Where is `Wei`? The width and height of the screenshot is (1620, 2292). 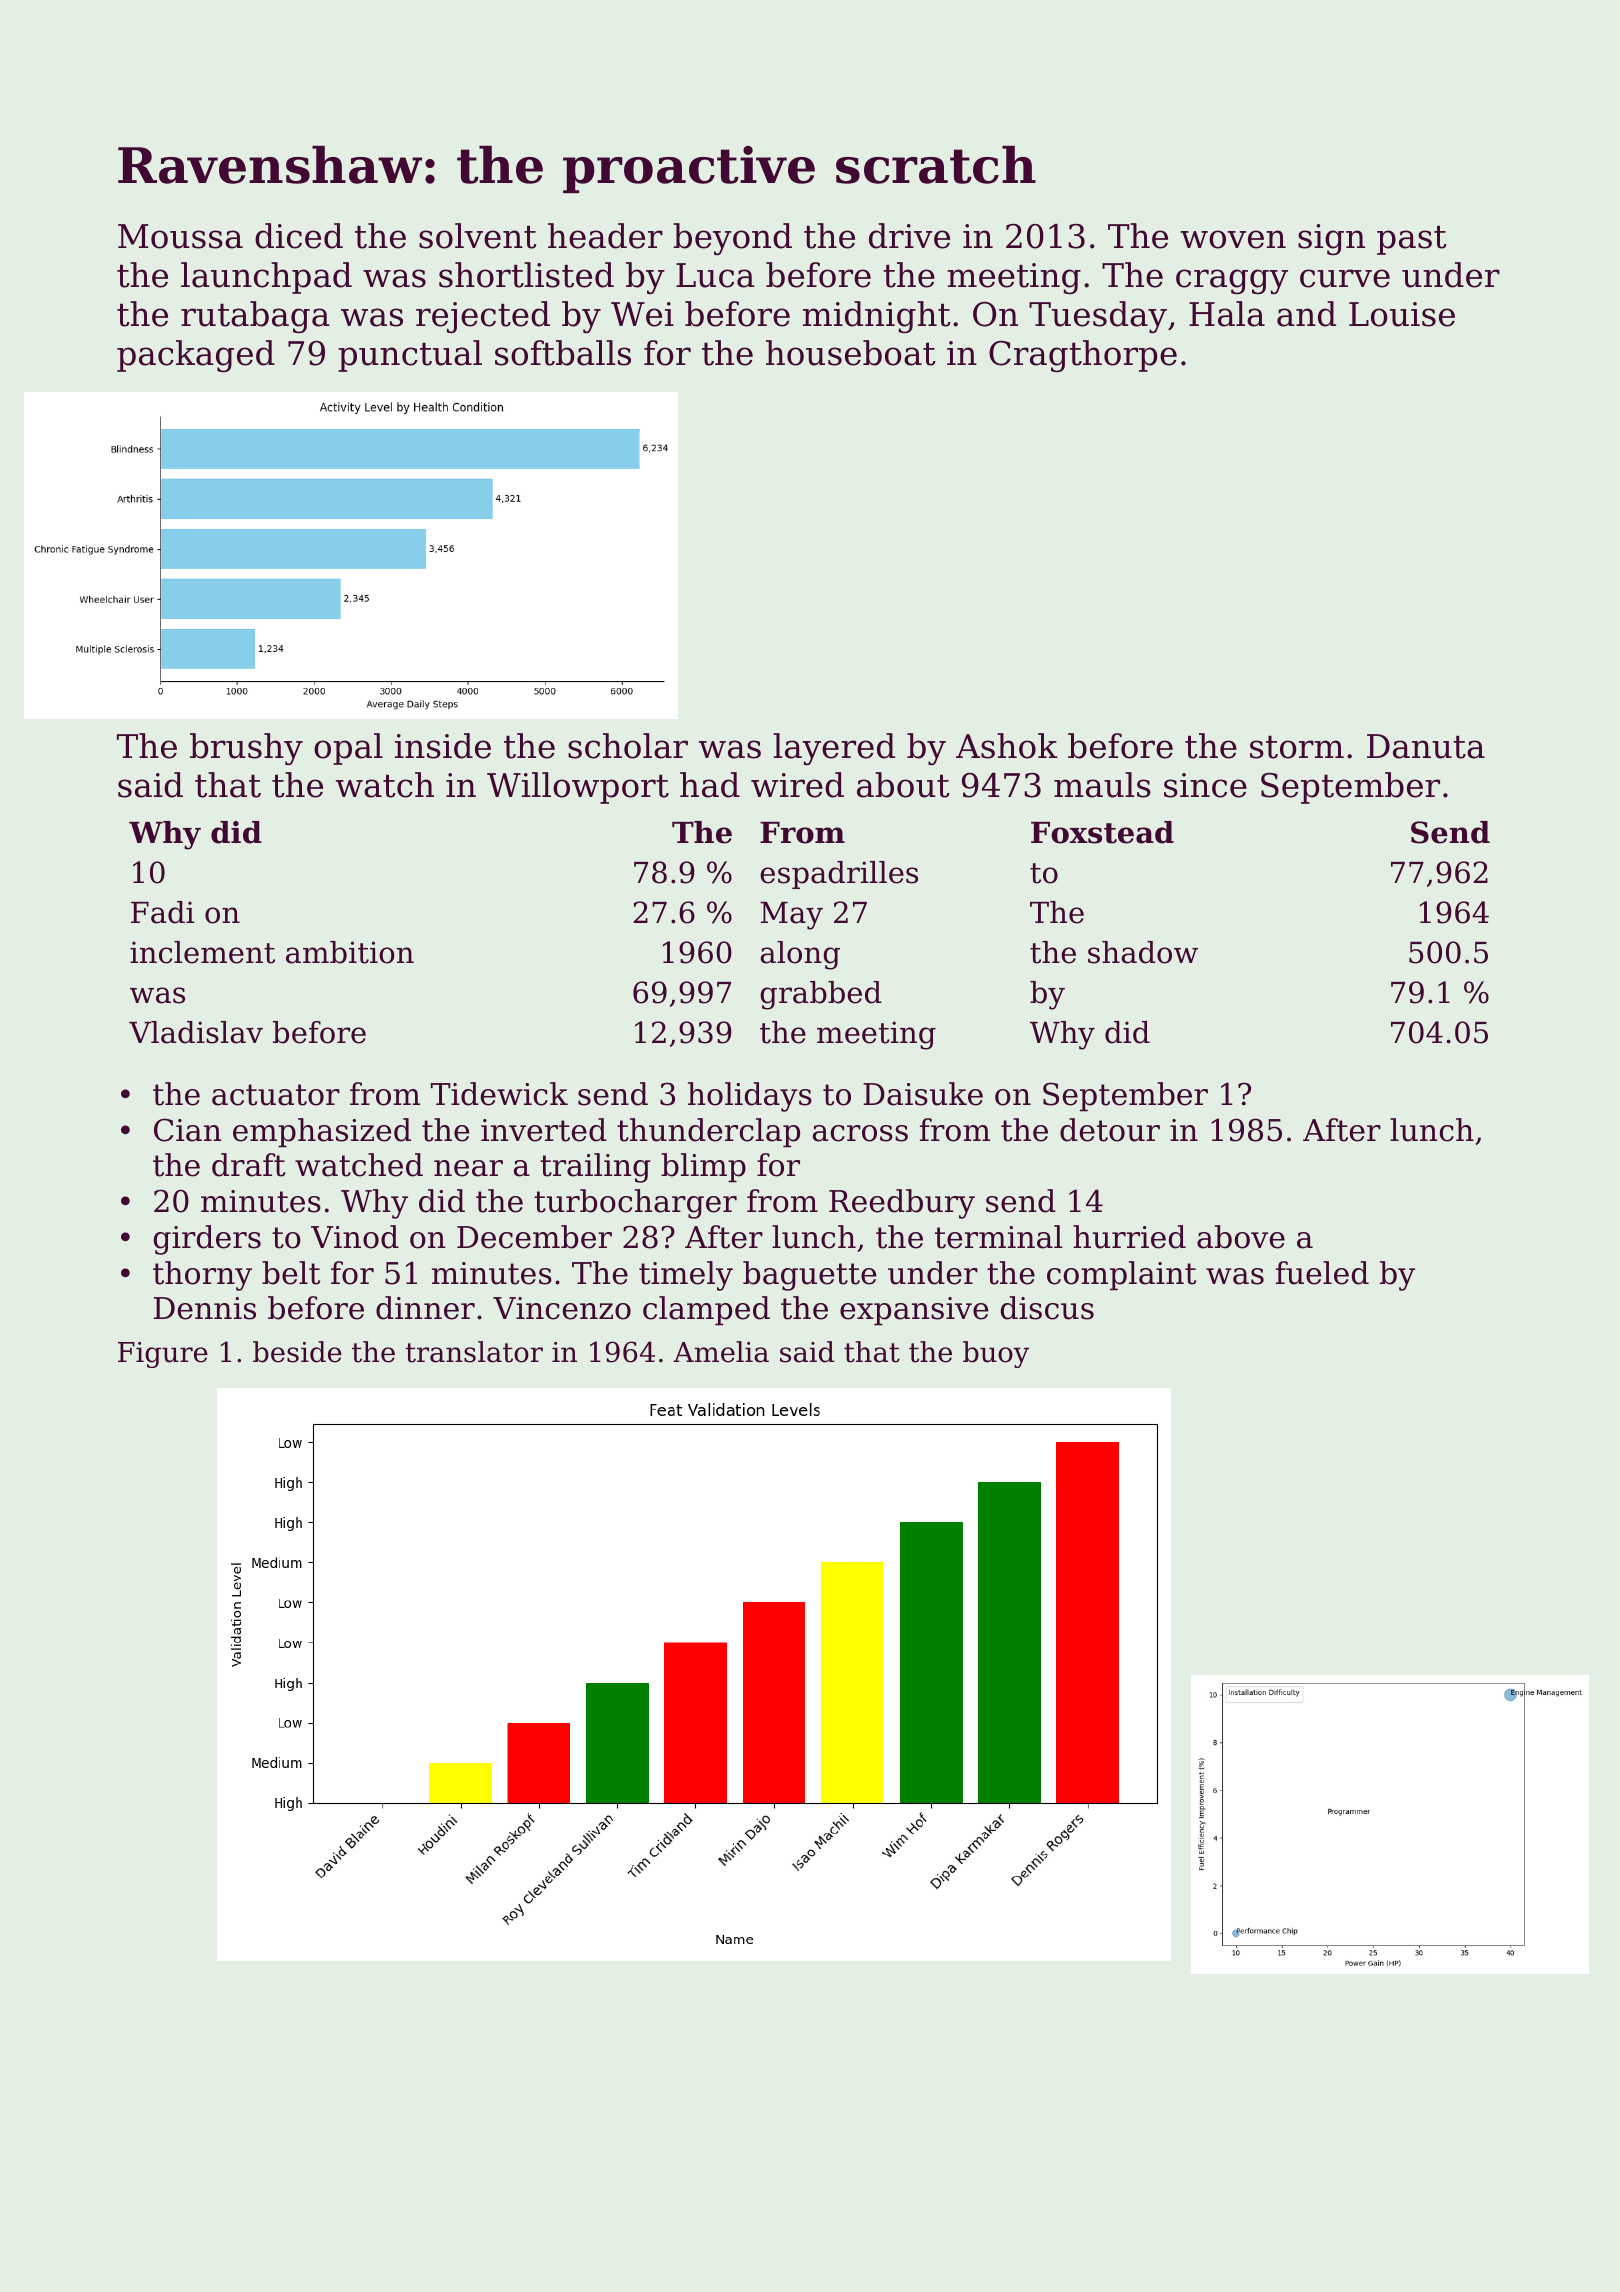
Wei is located at coordinates (642, 314).
